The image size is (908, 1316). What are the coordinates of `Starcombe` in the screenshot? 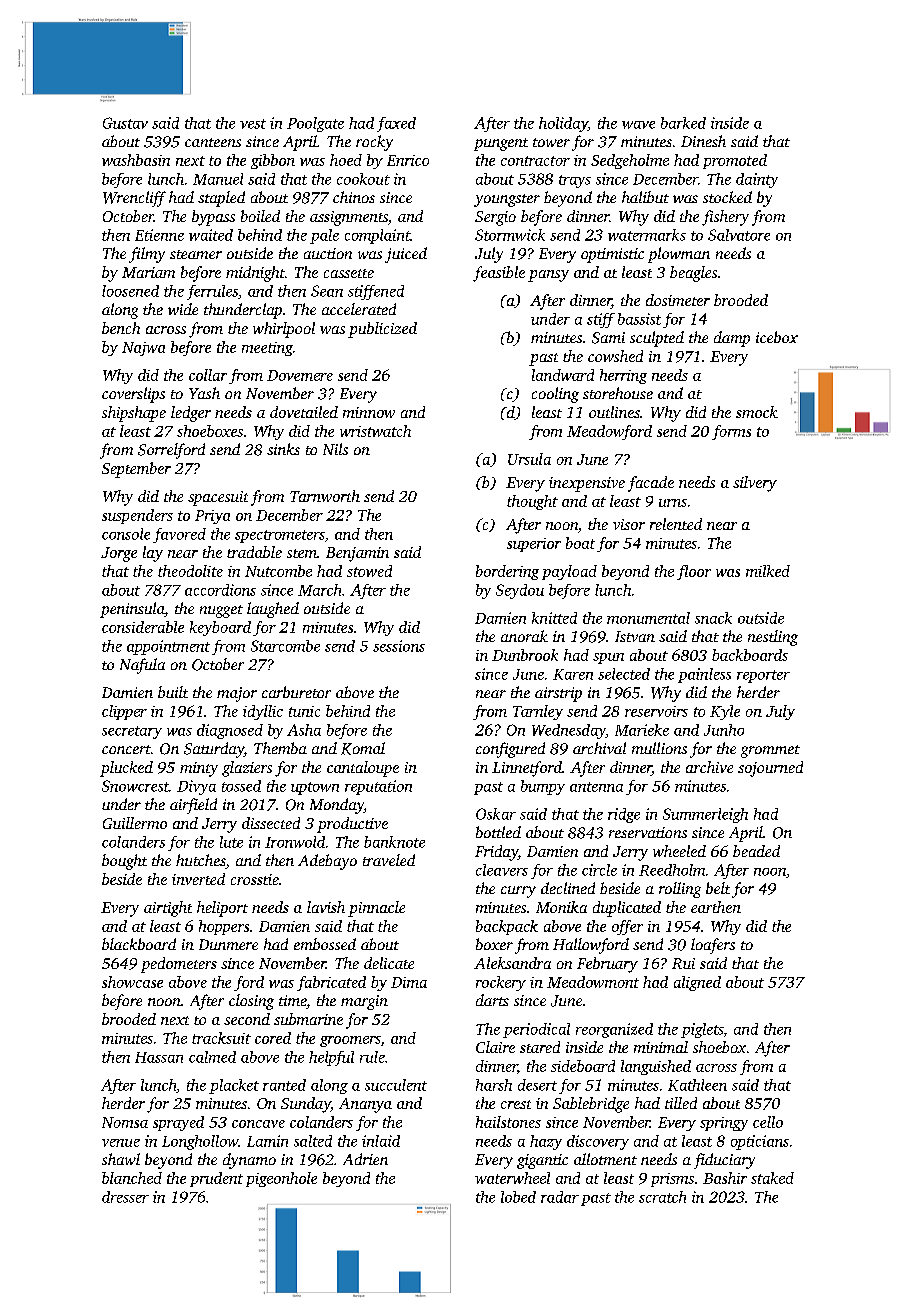 It's located at (285, 646).
